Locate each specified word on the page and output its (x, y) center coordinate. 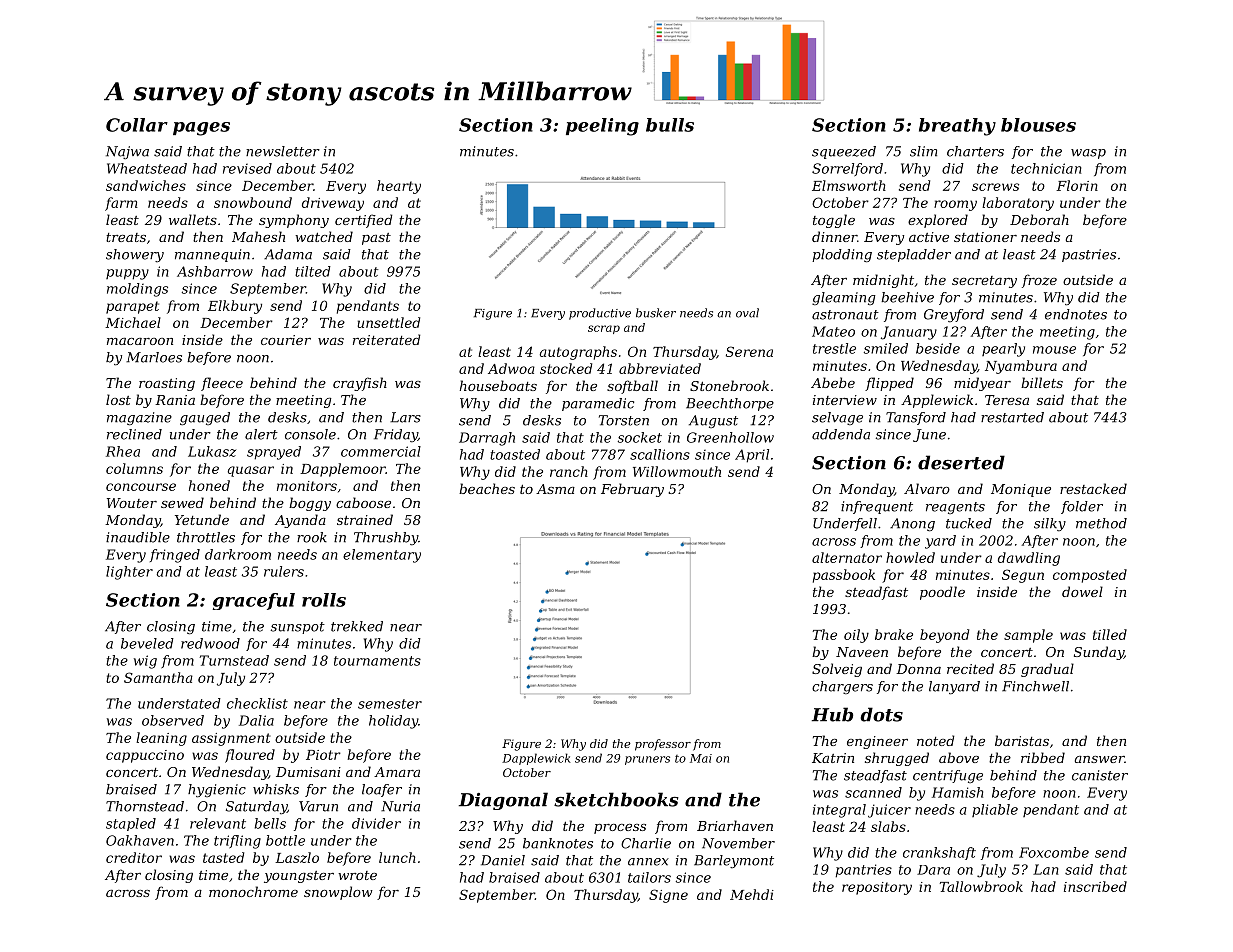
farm (121, 204)
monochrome (253, 891)
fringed (175, 556)
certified (364, 221)
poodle (942, 593)
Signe (668, 896)
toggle (834, 221)
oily (856, 636)
